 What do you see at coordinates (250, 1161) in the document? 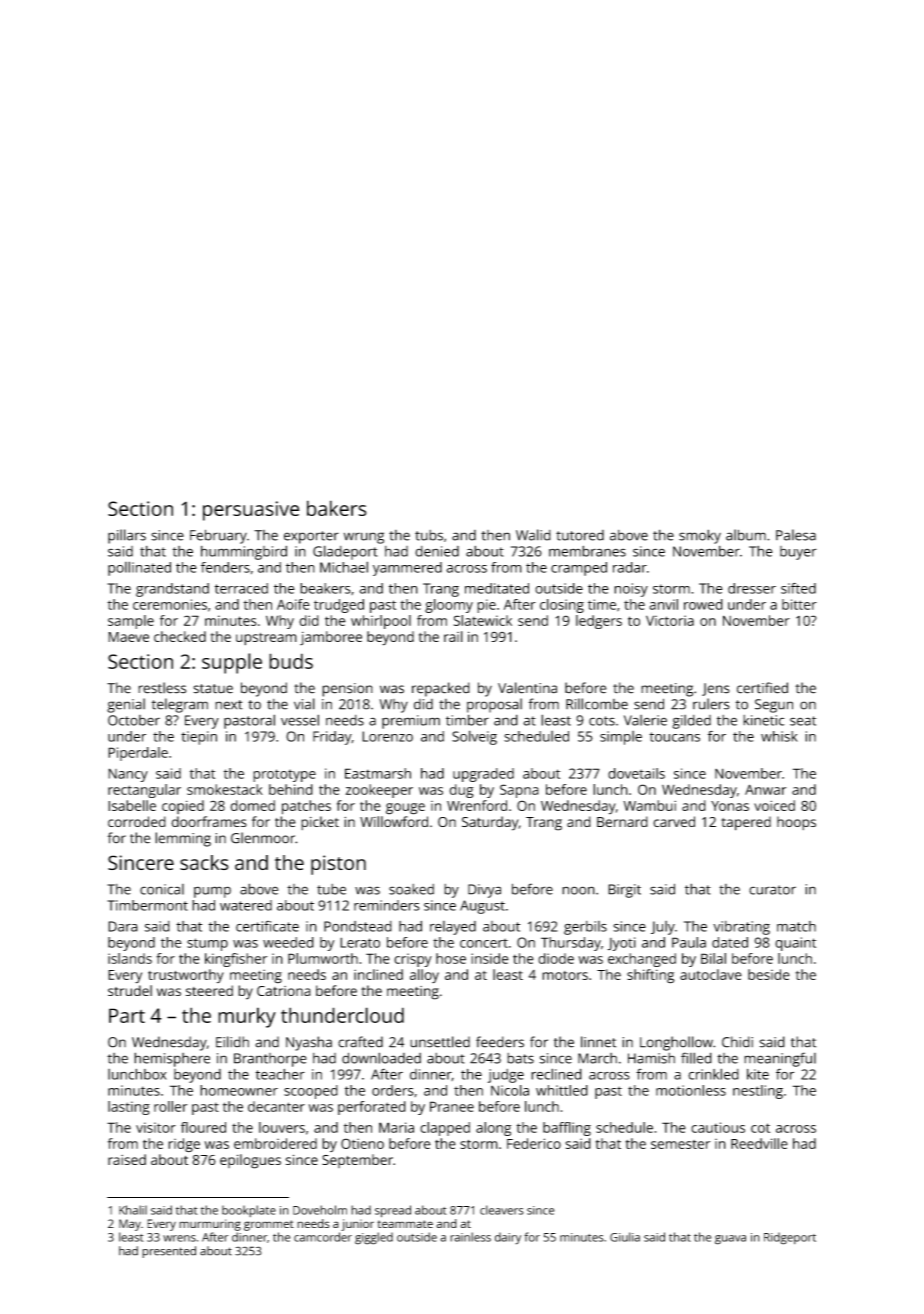
I see `epilogues` at bounding box center [250, 1161].
